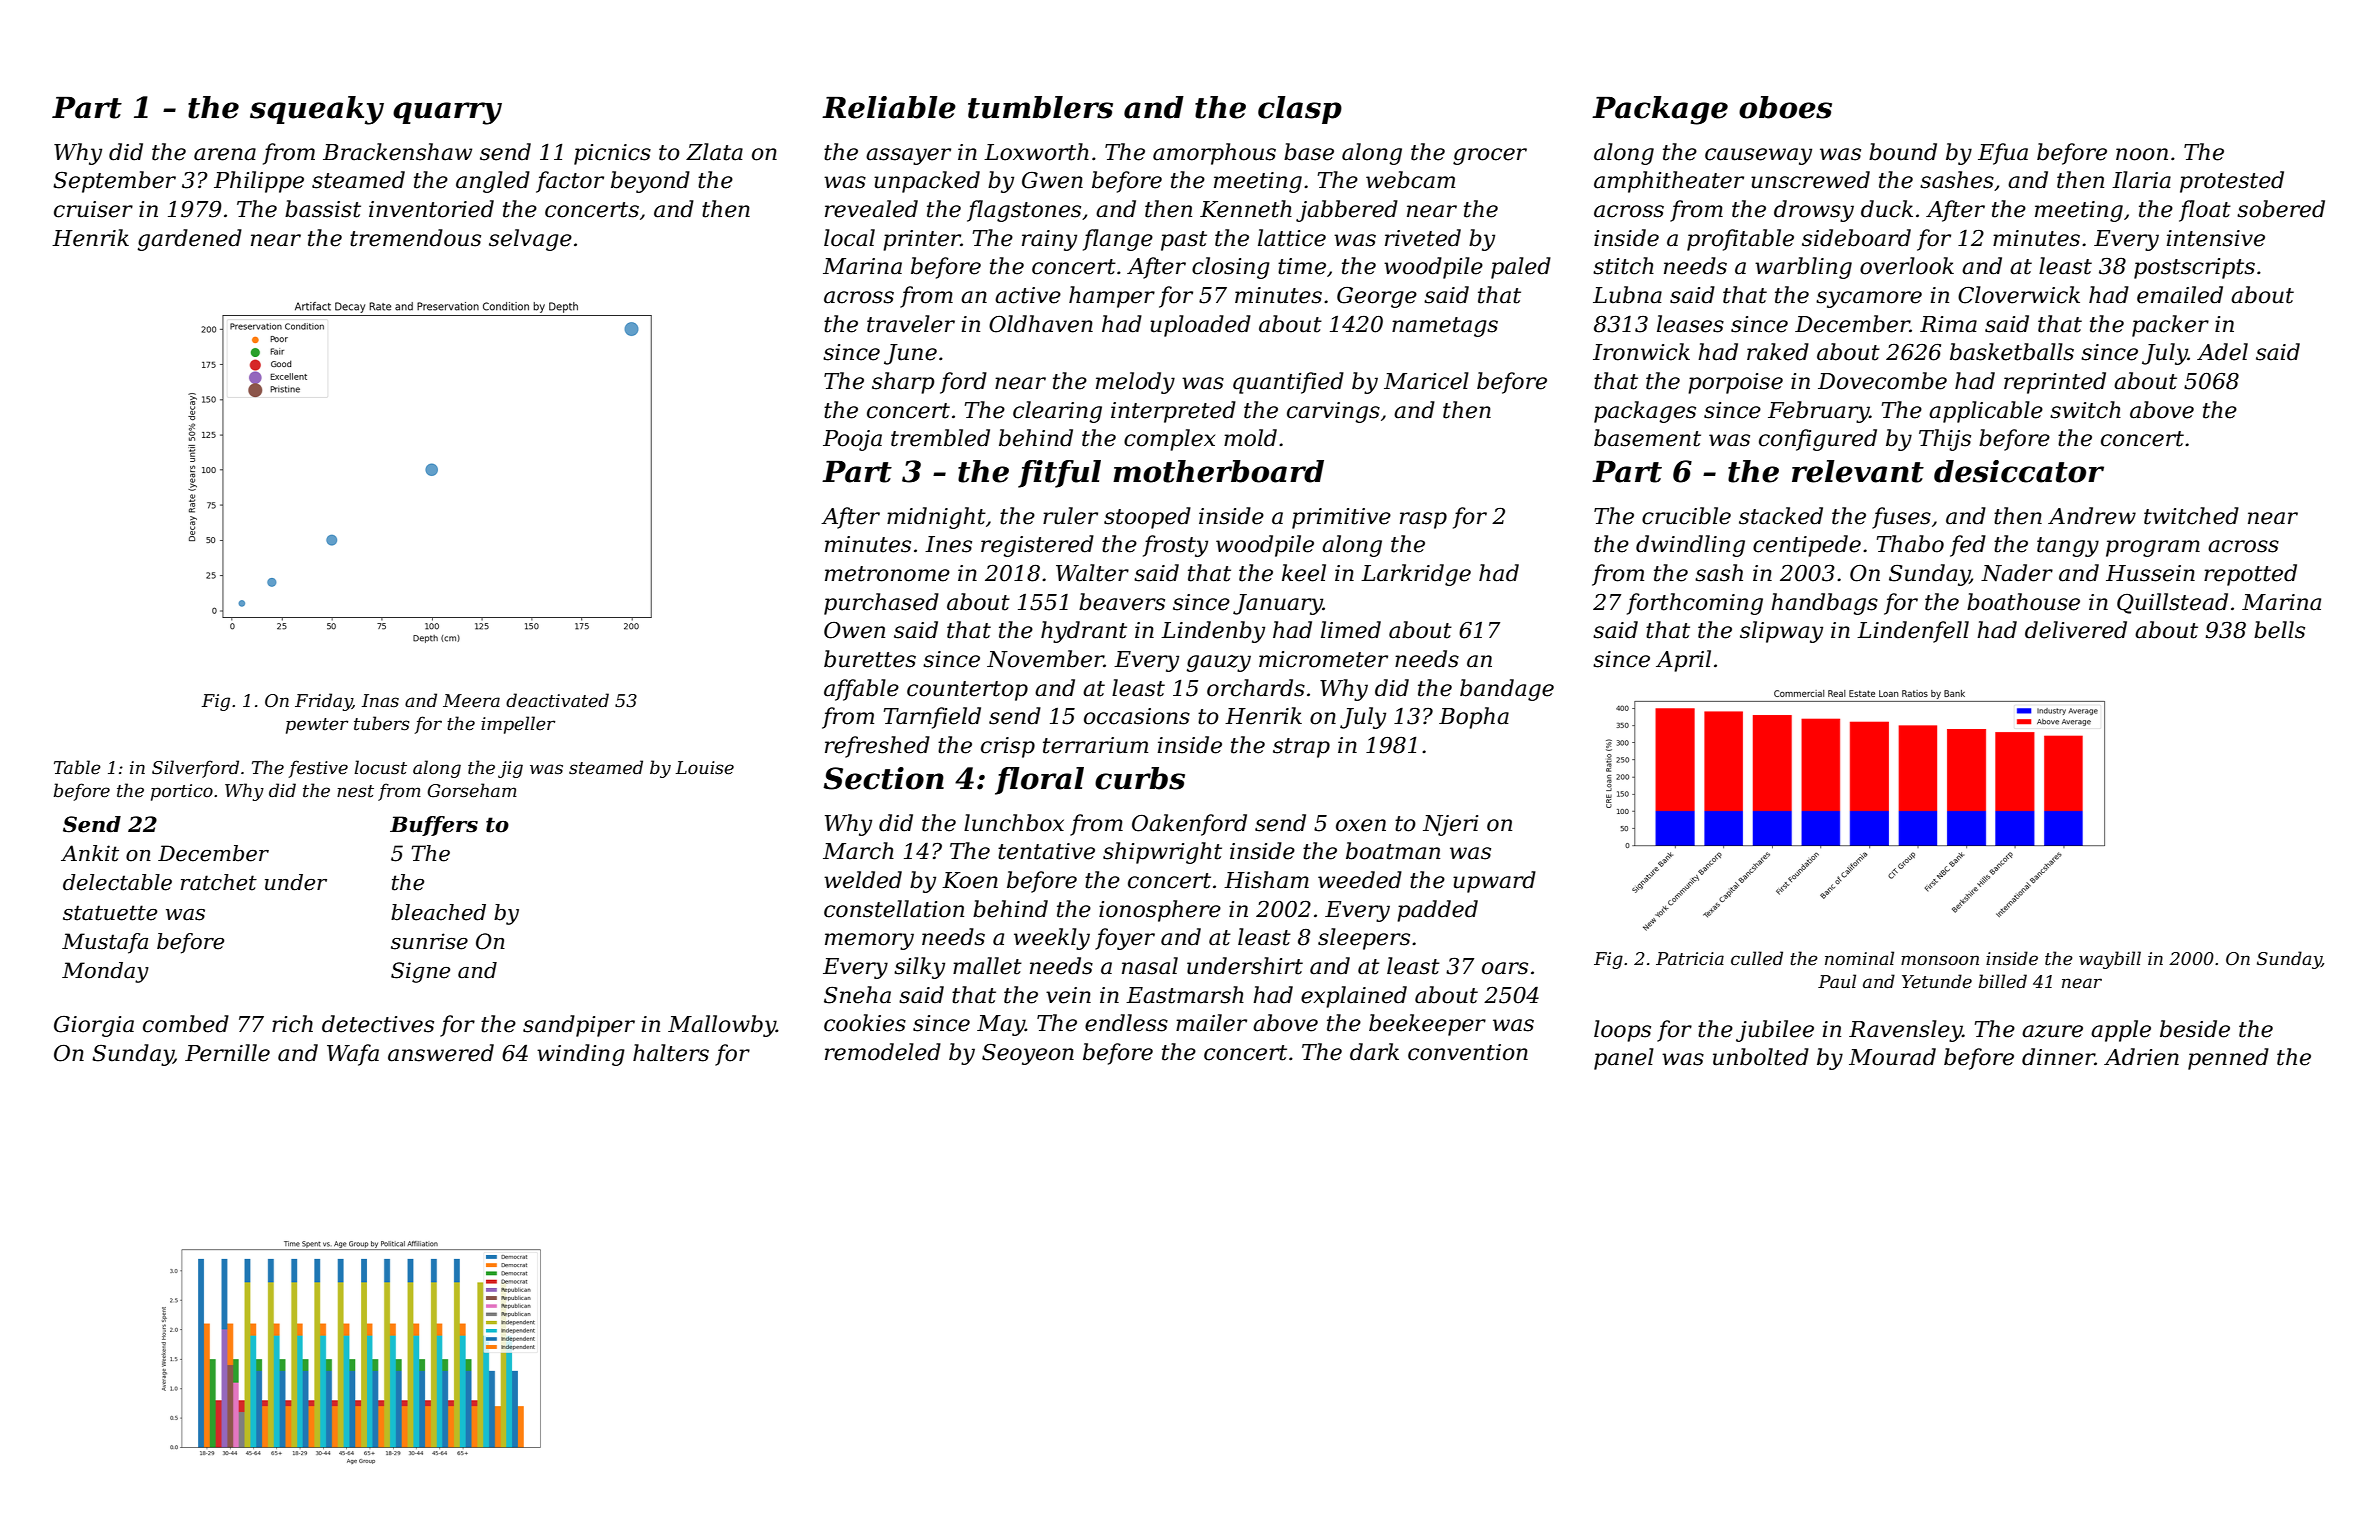  What do you see at coordinates (317, 110) in the image?
I see `squeaky` at bounding box center [317, 110].
